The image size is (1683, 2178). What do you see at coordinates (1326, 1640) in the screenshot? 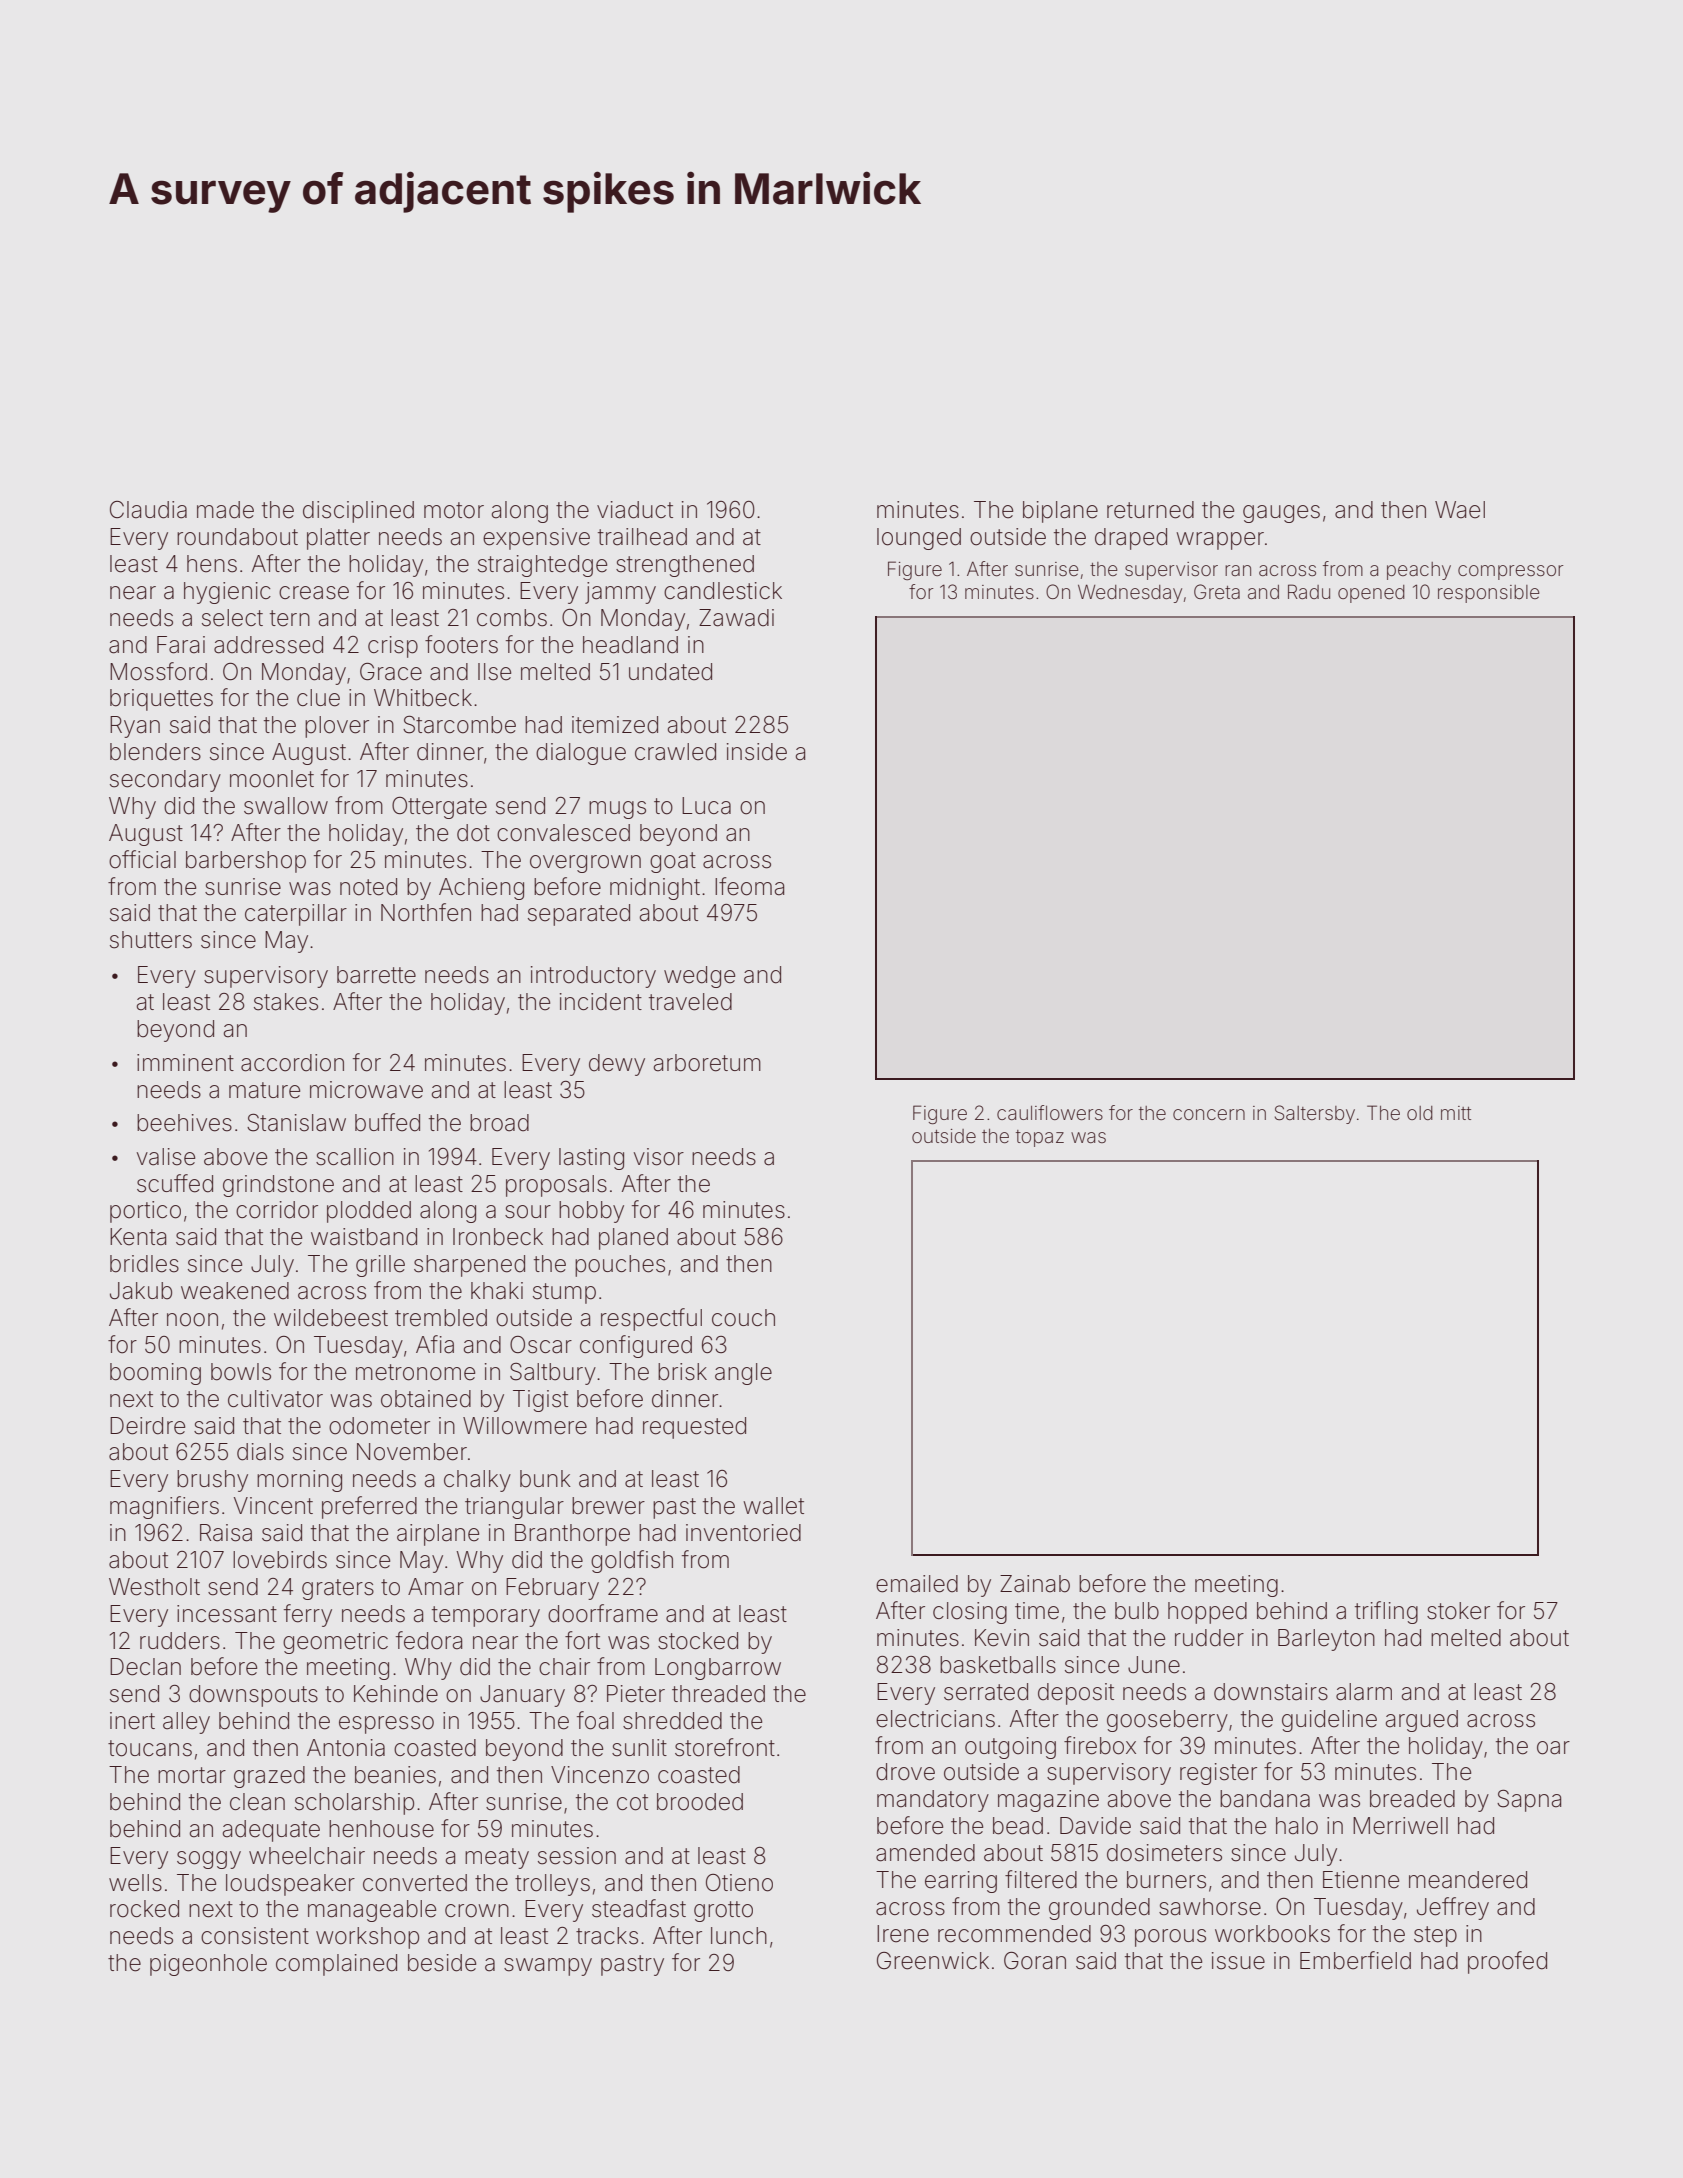
I see `Barleyton` at bounding box center [1326, 1640].
